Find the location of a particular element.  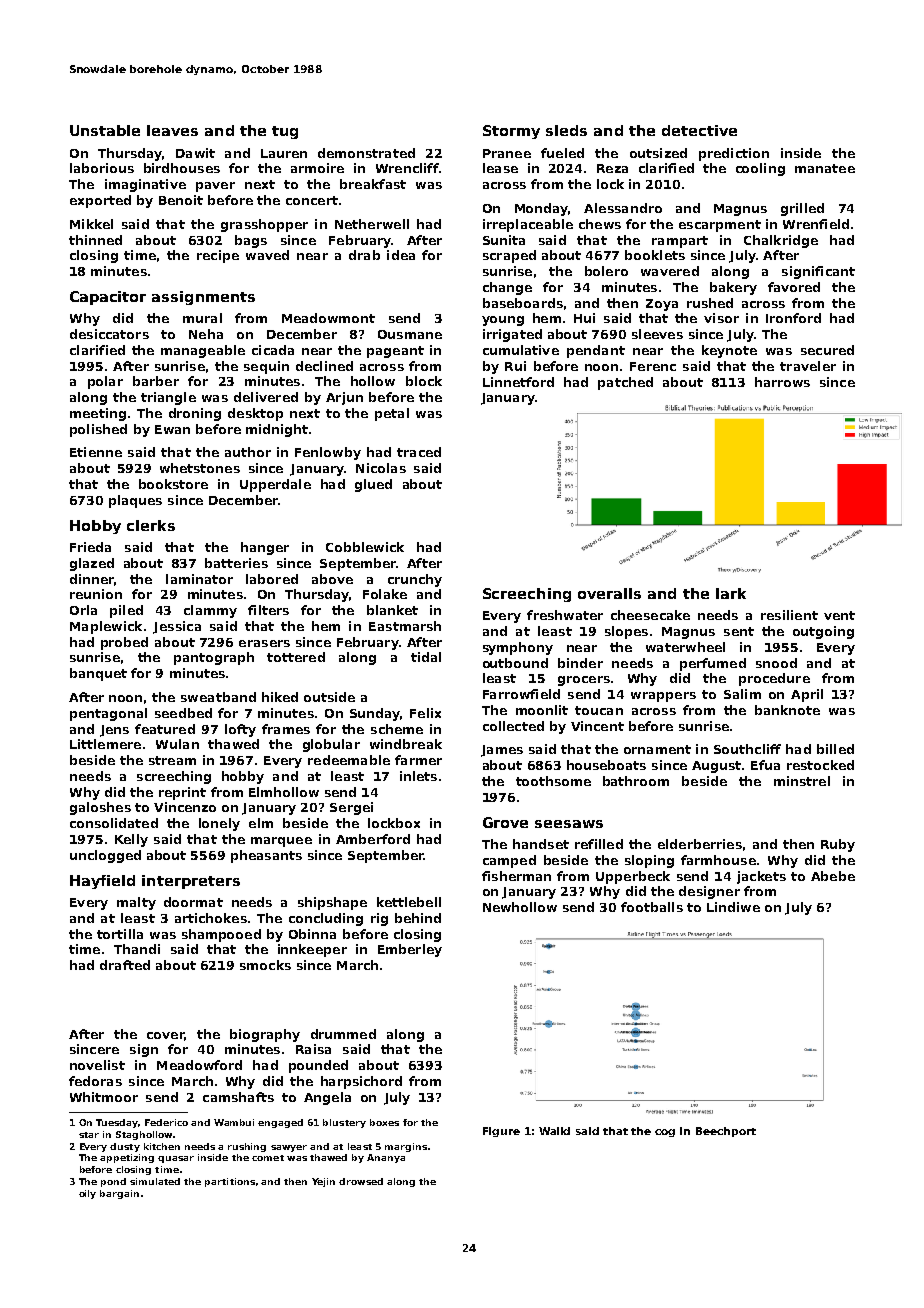

Felix is located at coordinates (425, 713).
